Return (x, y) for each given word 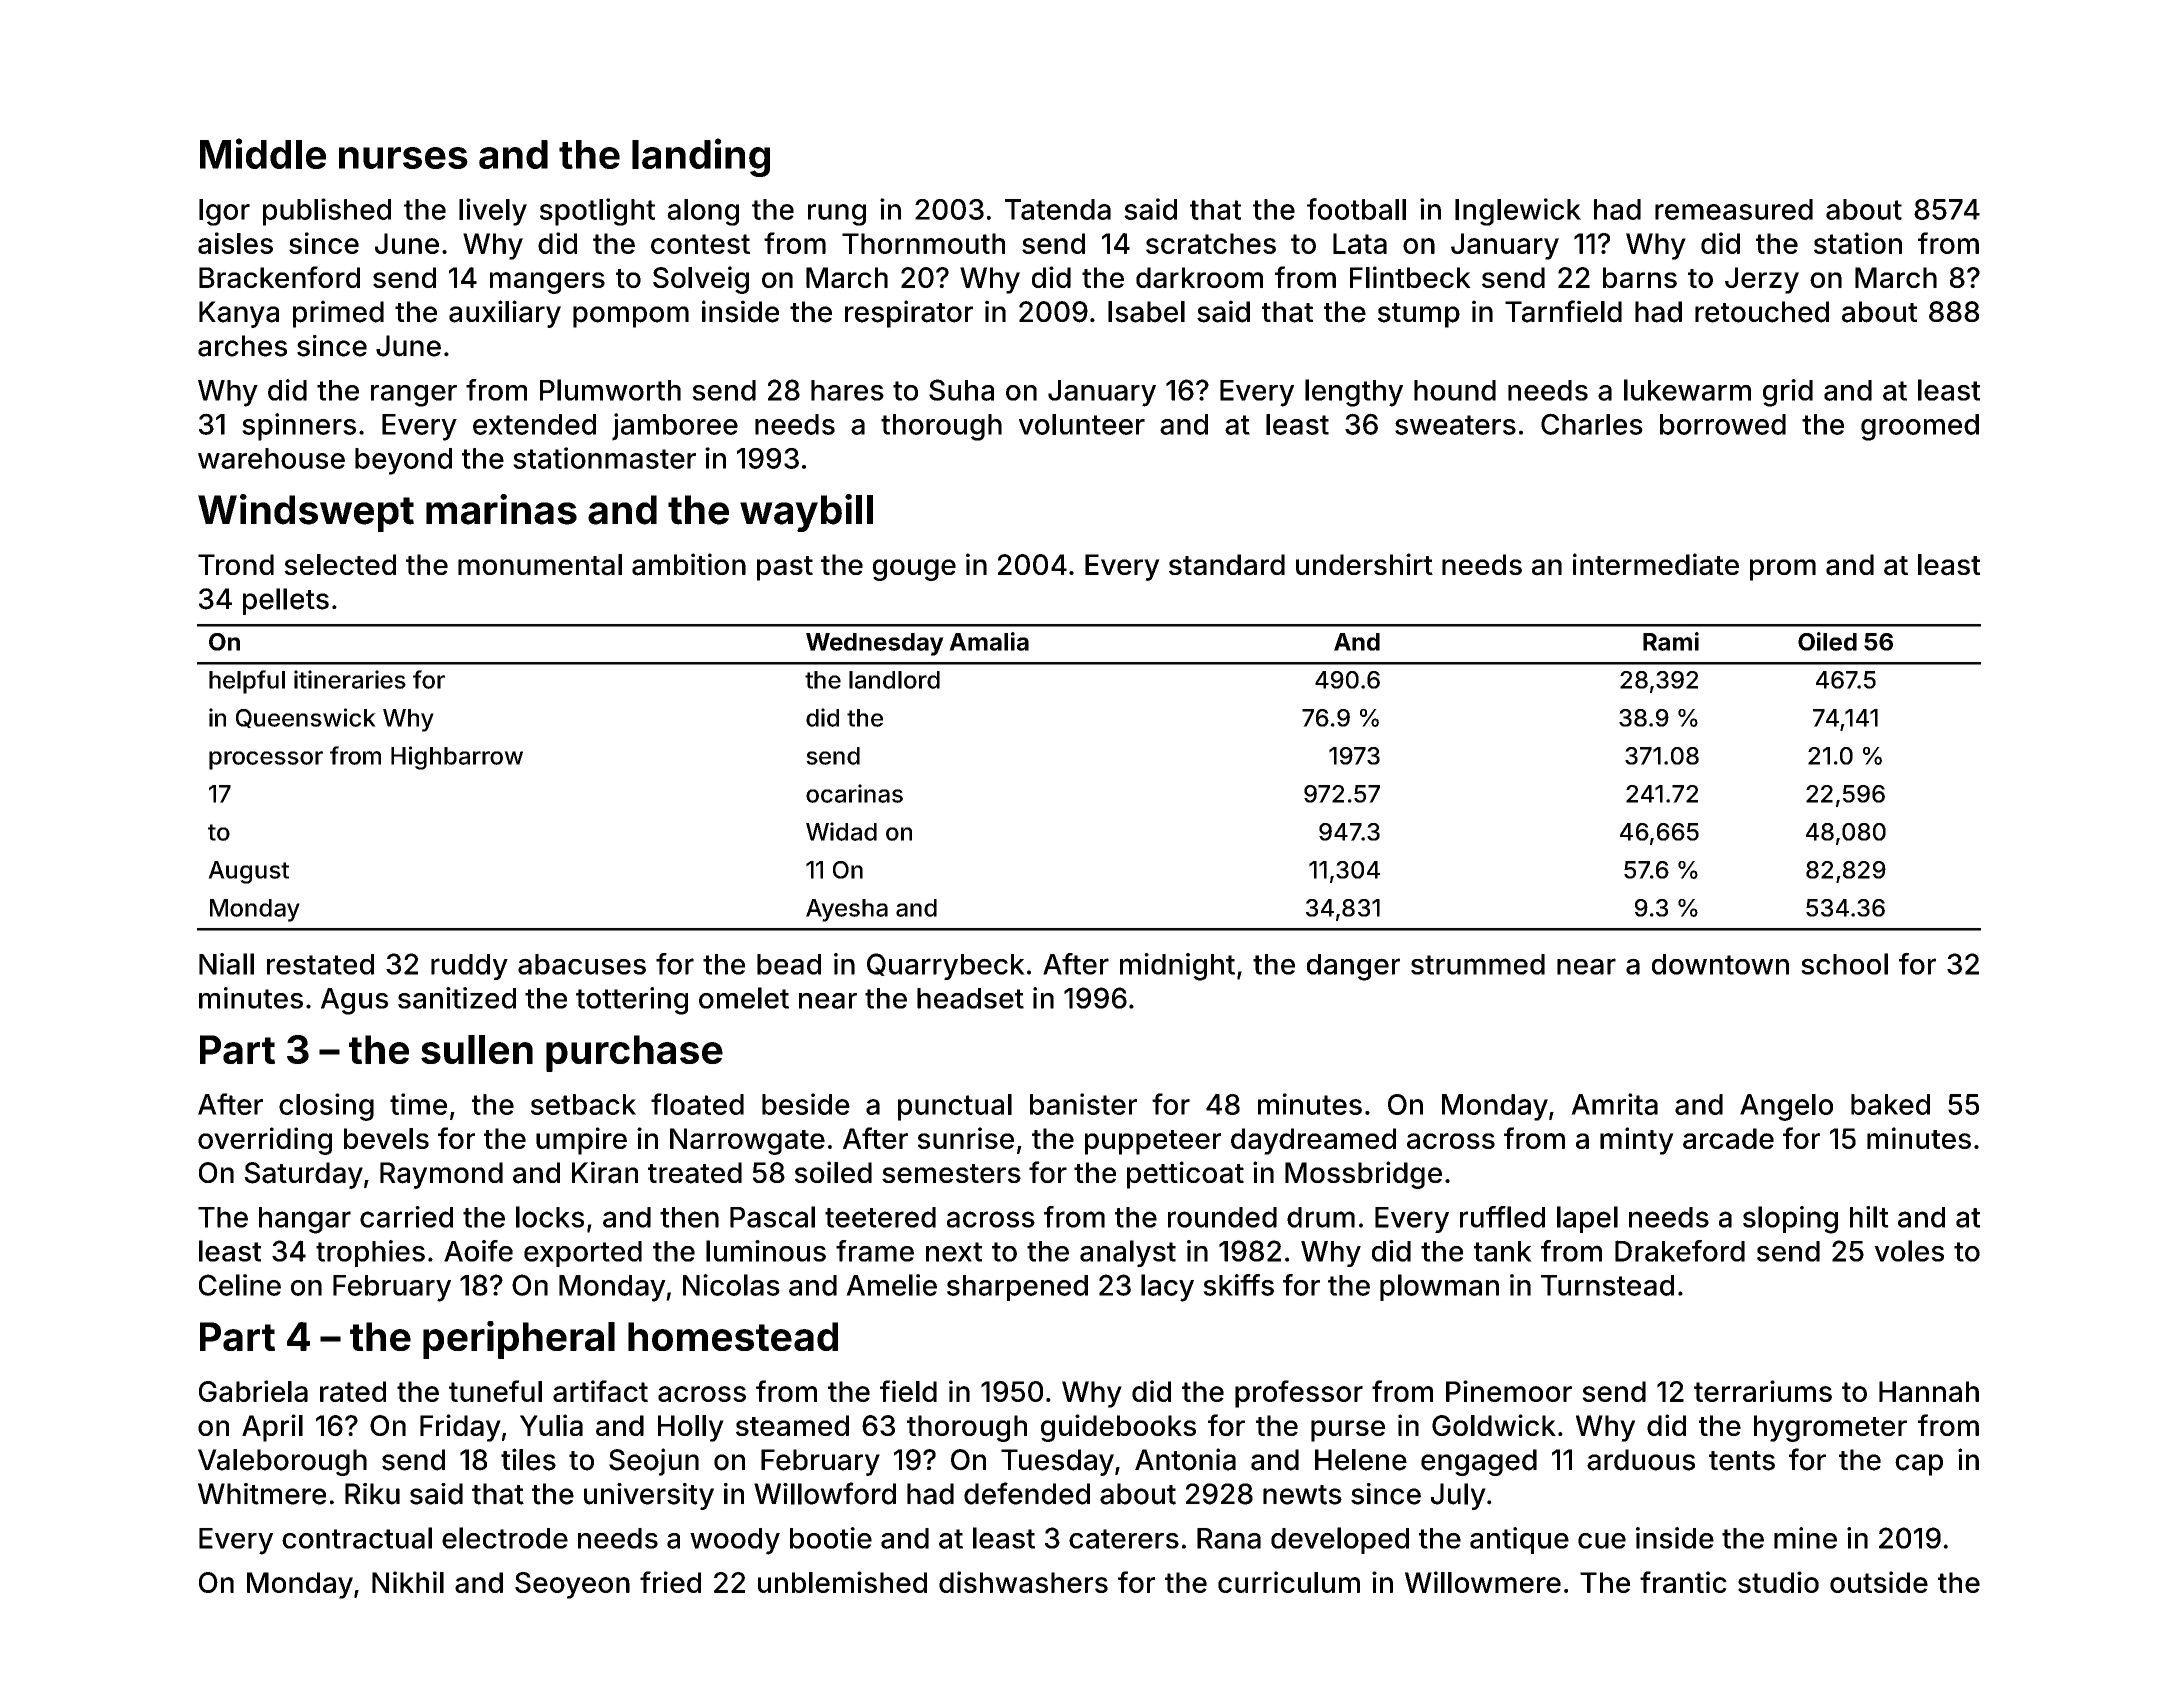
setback (583, 1104)
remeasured (1734, 209)
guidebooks (1118, 1428)
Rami (1671, 641)
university (649, 1496)
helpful (247, 682)
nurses (403, 158)
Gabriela (253, 1391)
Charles (1592, 424)
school (1844, 964)
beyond (403, 461)
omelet (744, 998)
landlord (894, 680)
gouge (914, 570)
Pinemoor (1509, 1391)
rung (837, 215)
